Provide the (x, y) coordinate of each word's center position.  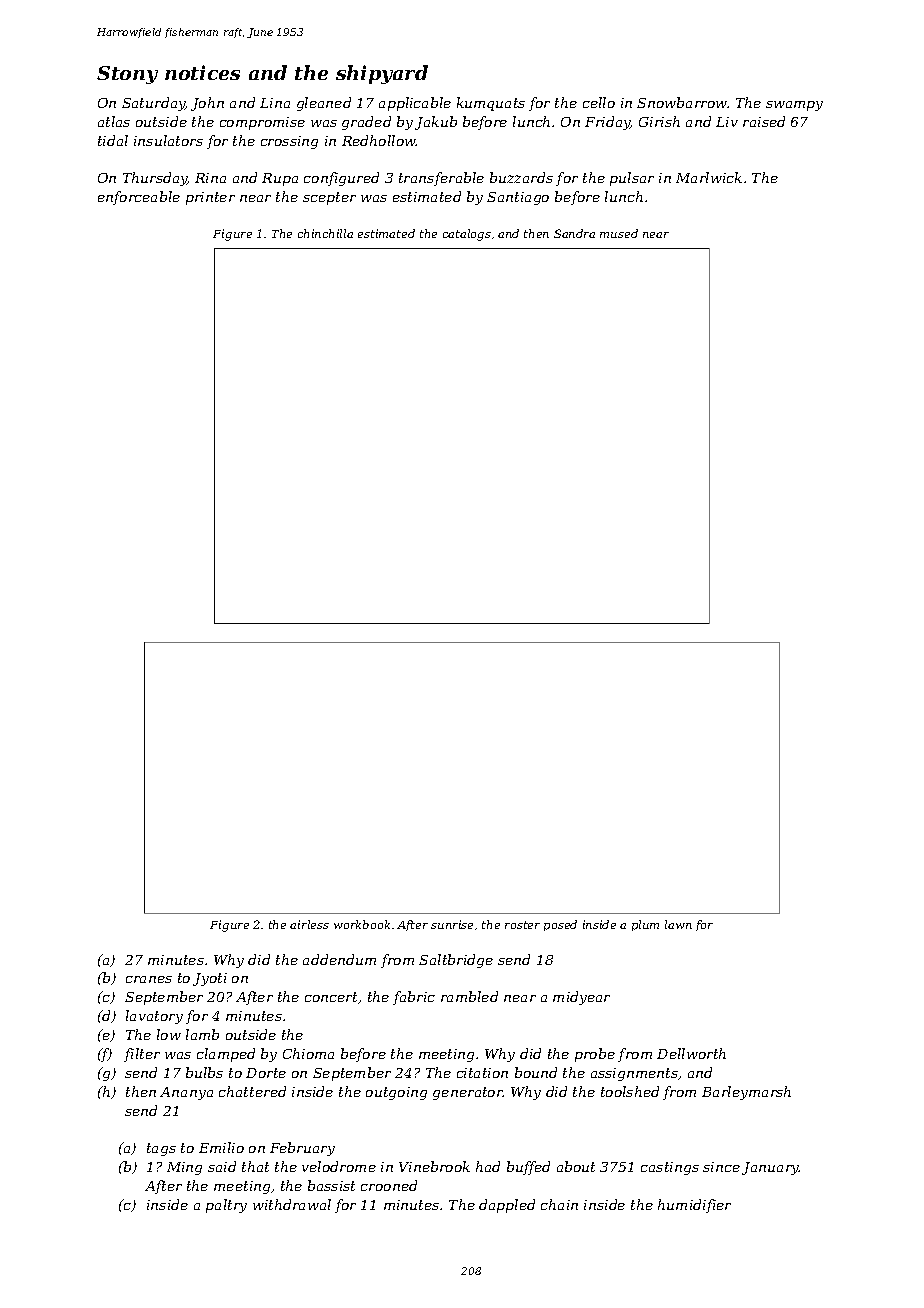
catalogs (467, 235)
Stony (127, 75)
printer (210, 198)
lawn (678, 924)
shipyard (382, 74)
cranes (149, 979)
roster (522, 925)
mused (619, 233)
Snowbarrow (682, 102)
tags (161, 1149)
